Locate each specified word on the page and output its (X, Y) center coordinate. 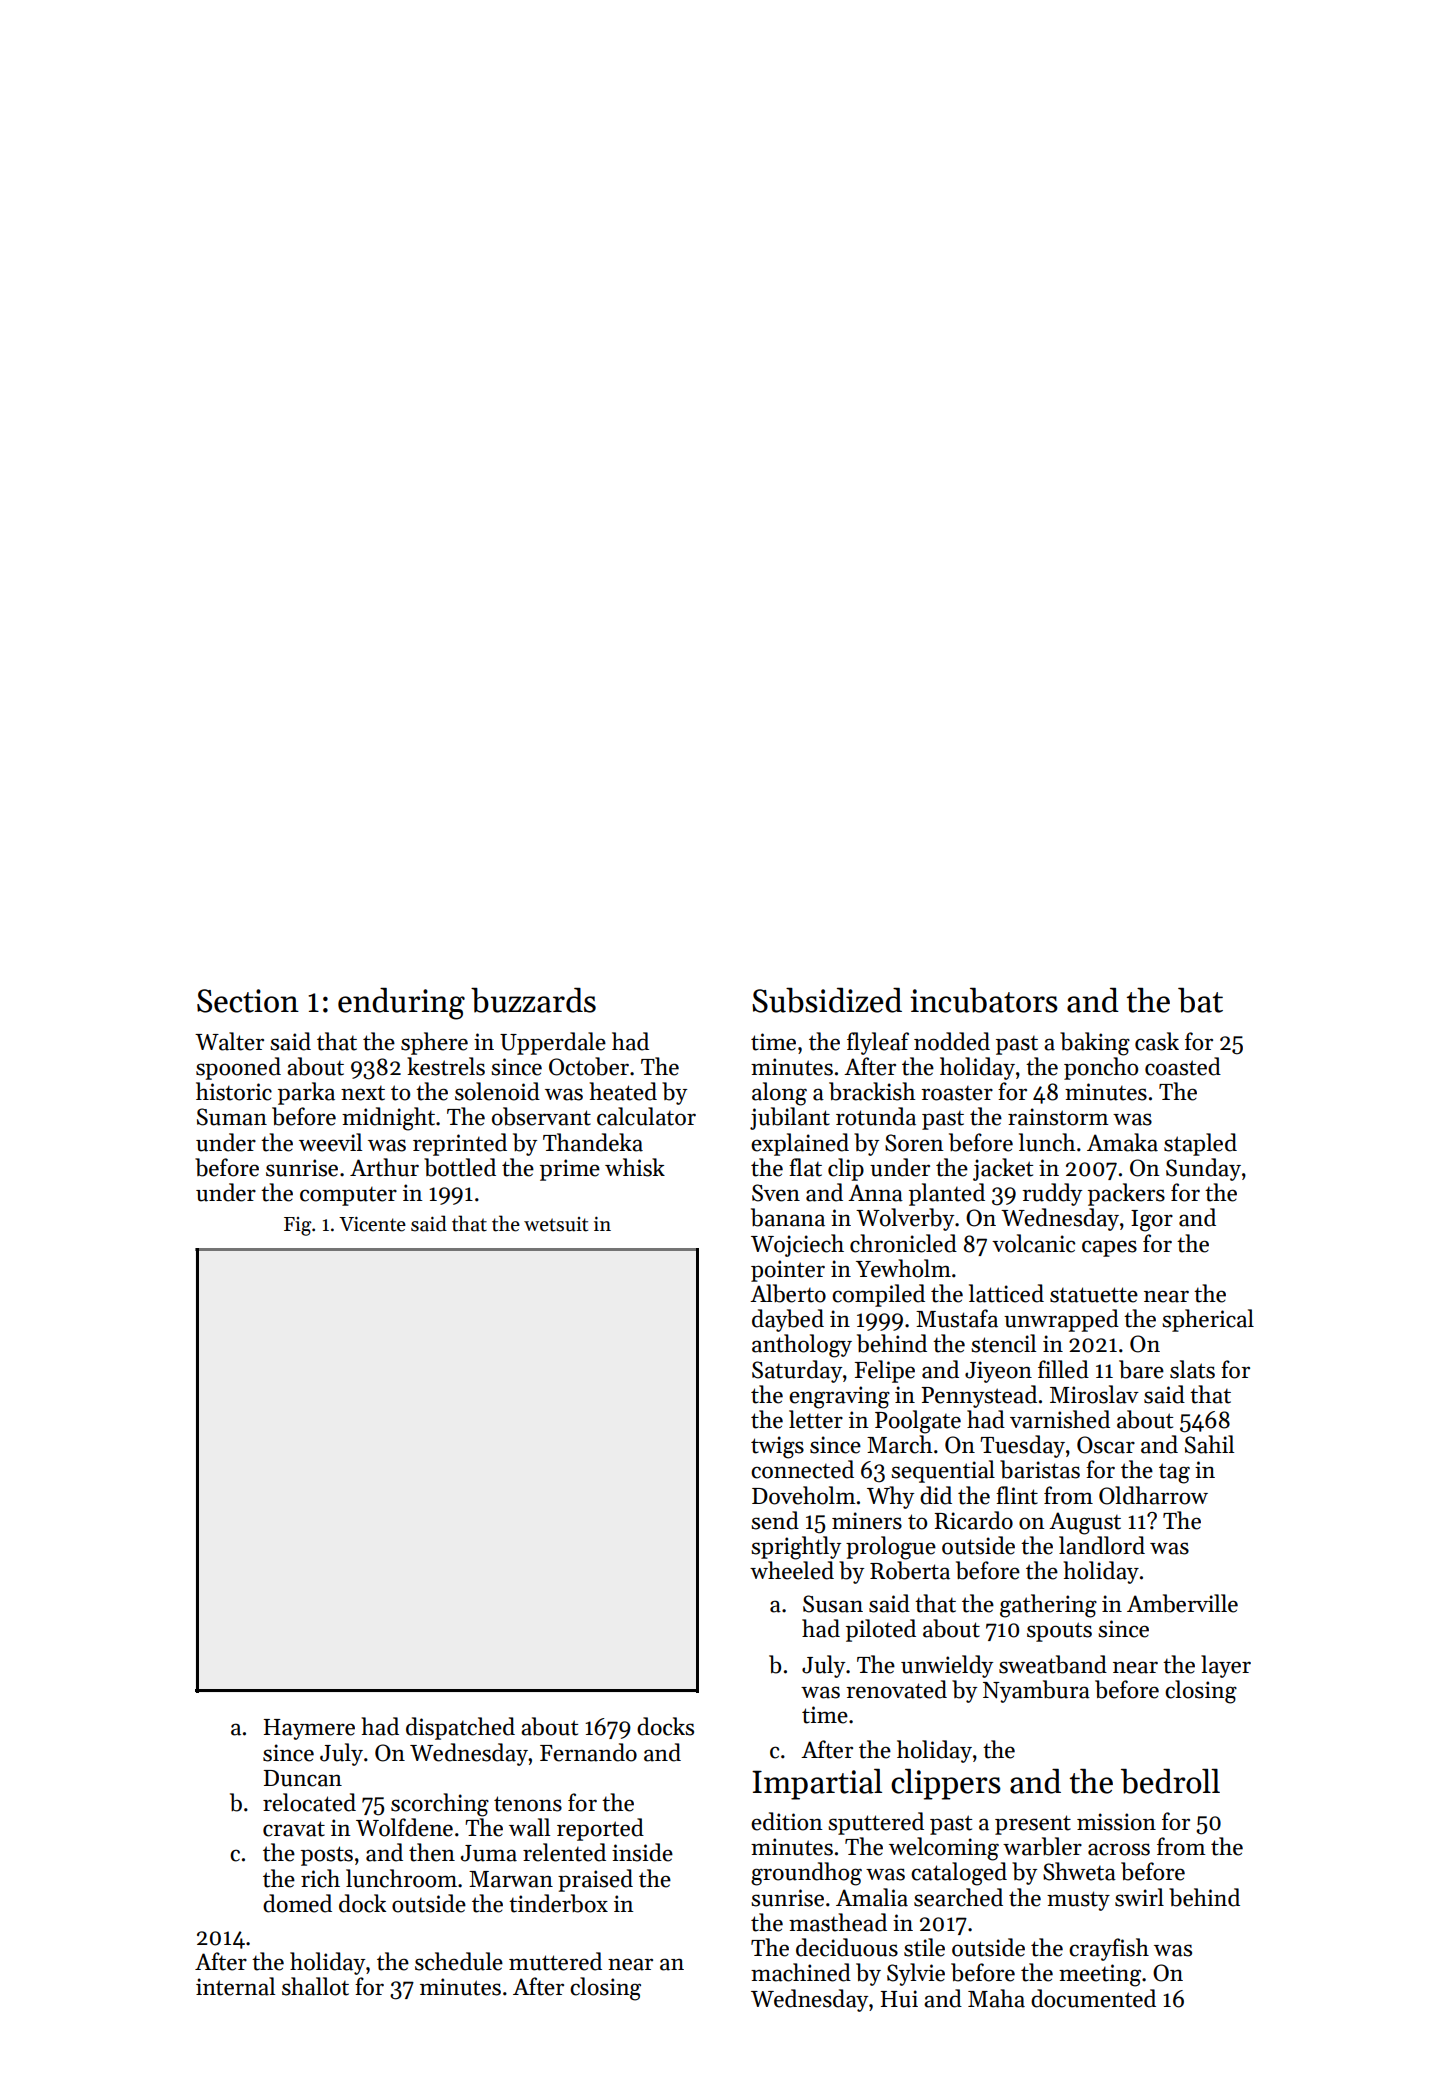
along (779, 1094)
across (1119, 1849)
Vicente (372, 1224)
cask (1157, 1041)
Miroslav (1094, 1394)
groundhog (806, 1874)
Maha (996, 1998)
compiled (878, 1295)
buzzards (533, 1000)
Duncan (303, 1778)
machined (801, 1972)
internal (235, 1986)
